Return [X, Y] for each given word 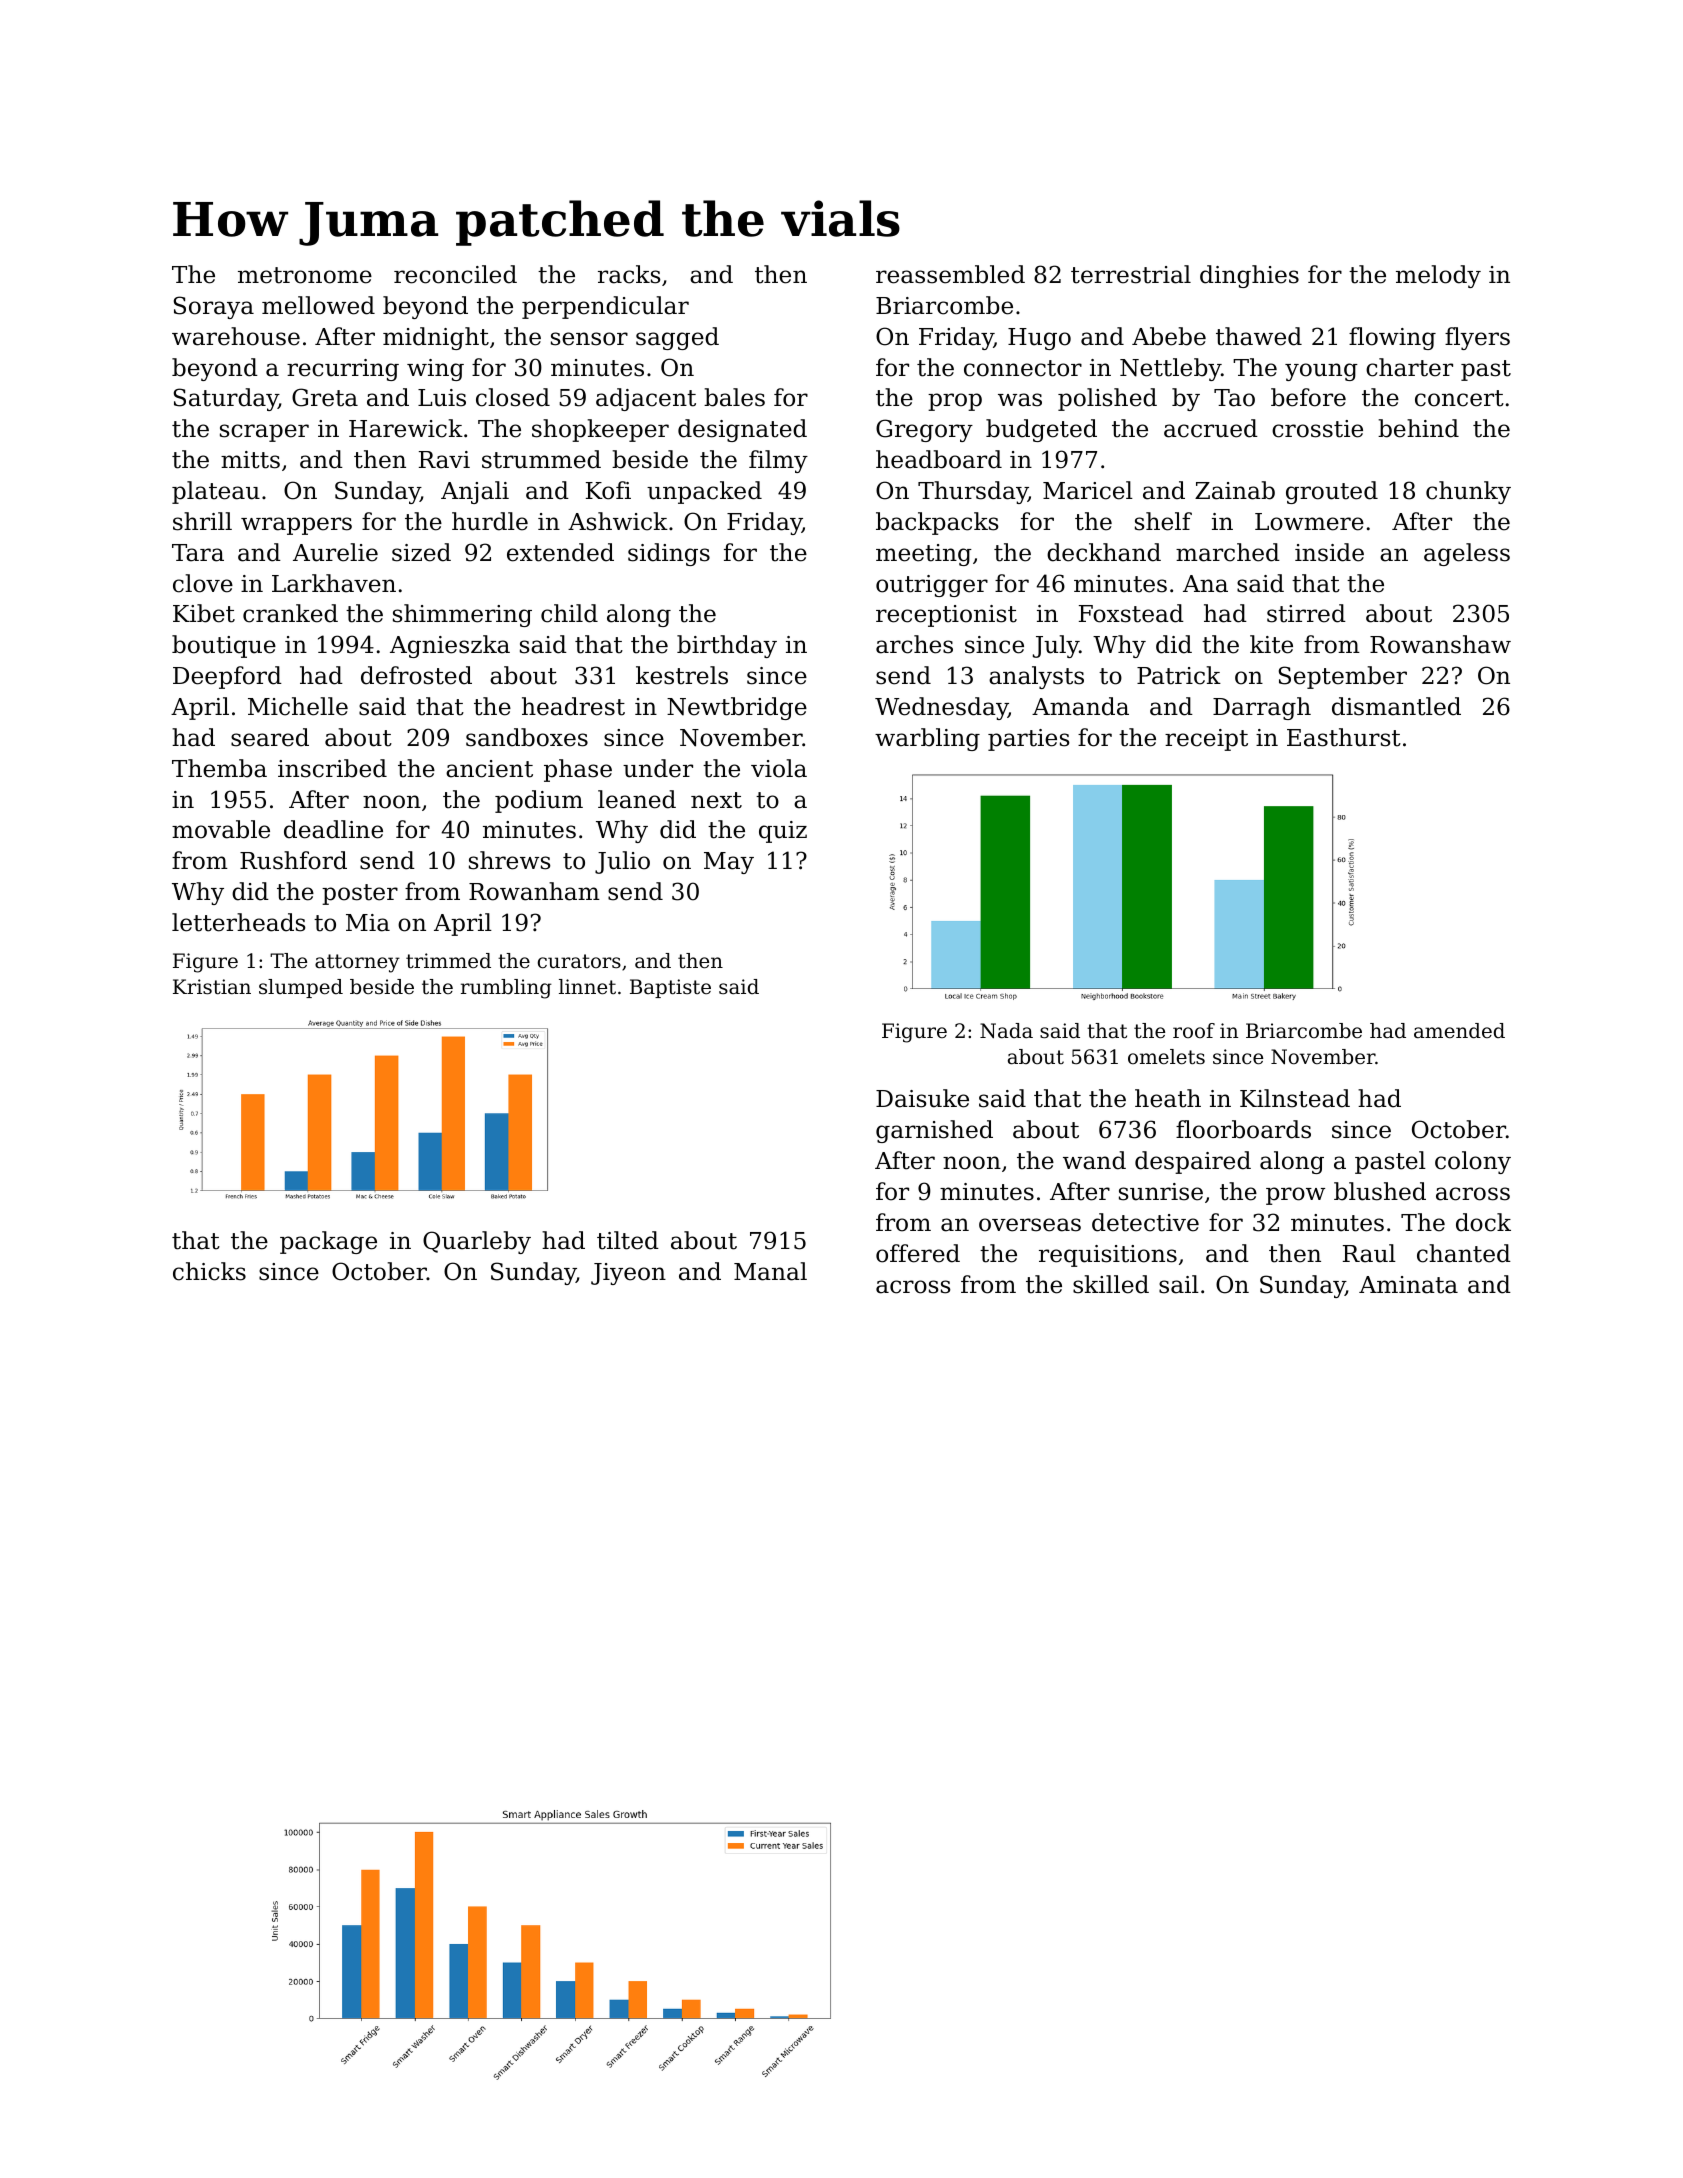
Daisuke [922, 1098]
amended [1459, 1031]
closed [513, 397]
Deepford [227, 677]
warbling [927, 739]
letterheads [239, 922]
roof [1194, 1030]
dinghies [1249, 276]
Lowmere [1309, 522]
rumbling [506, 989]
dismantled [1396, 706]
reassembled [950, 274]
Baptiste [670, 988]
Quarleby [477, 1242]
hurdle [490, 521]
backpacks [937, 523]
